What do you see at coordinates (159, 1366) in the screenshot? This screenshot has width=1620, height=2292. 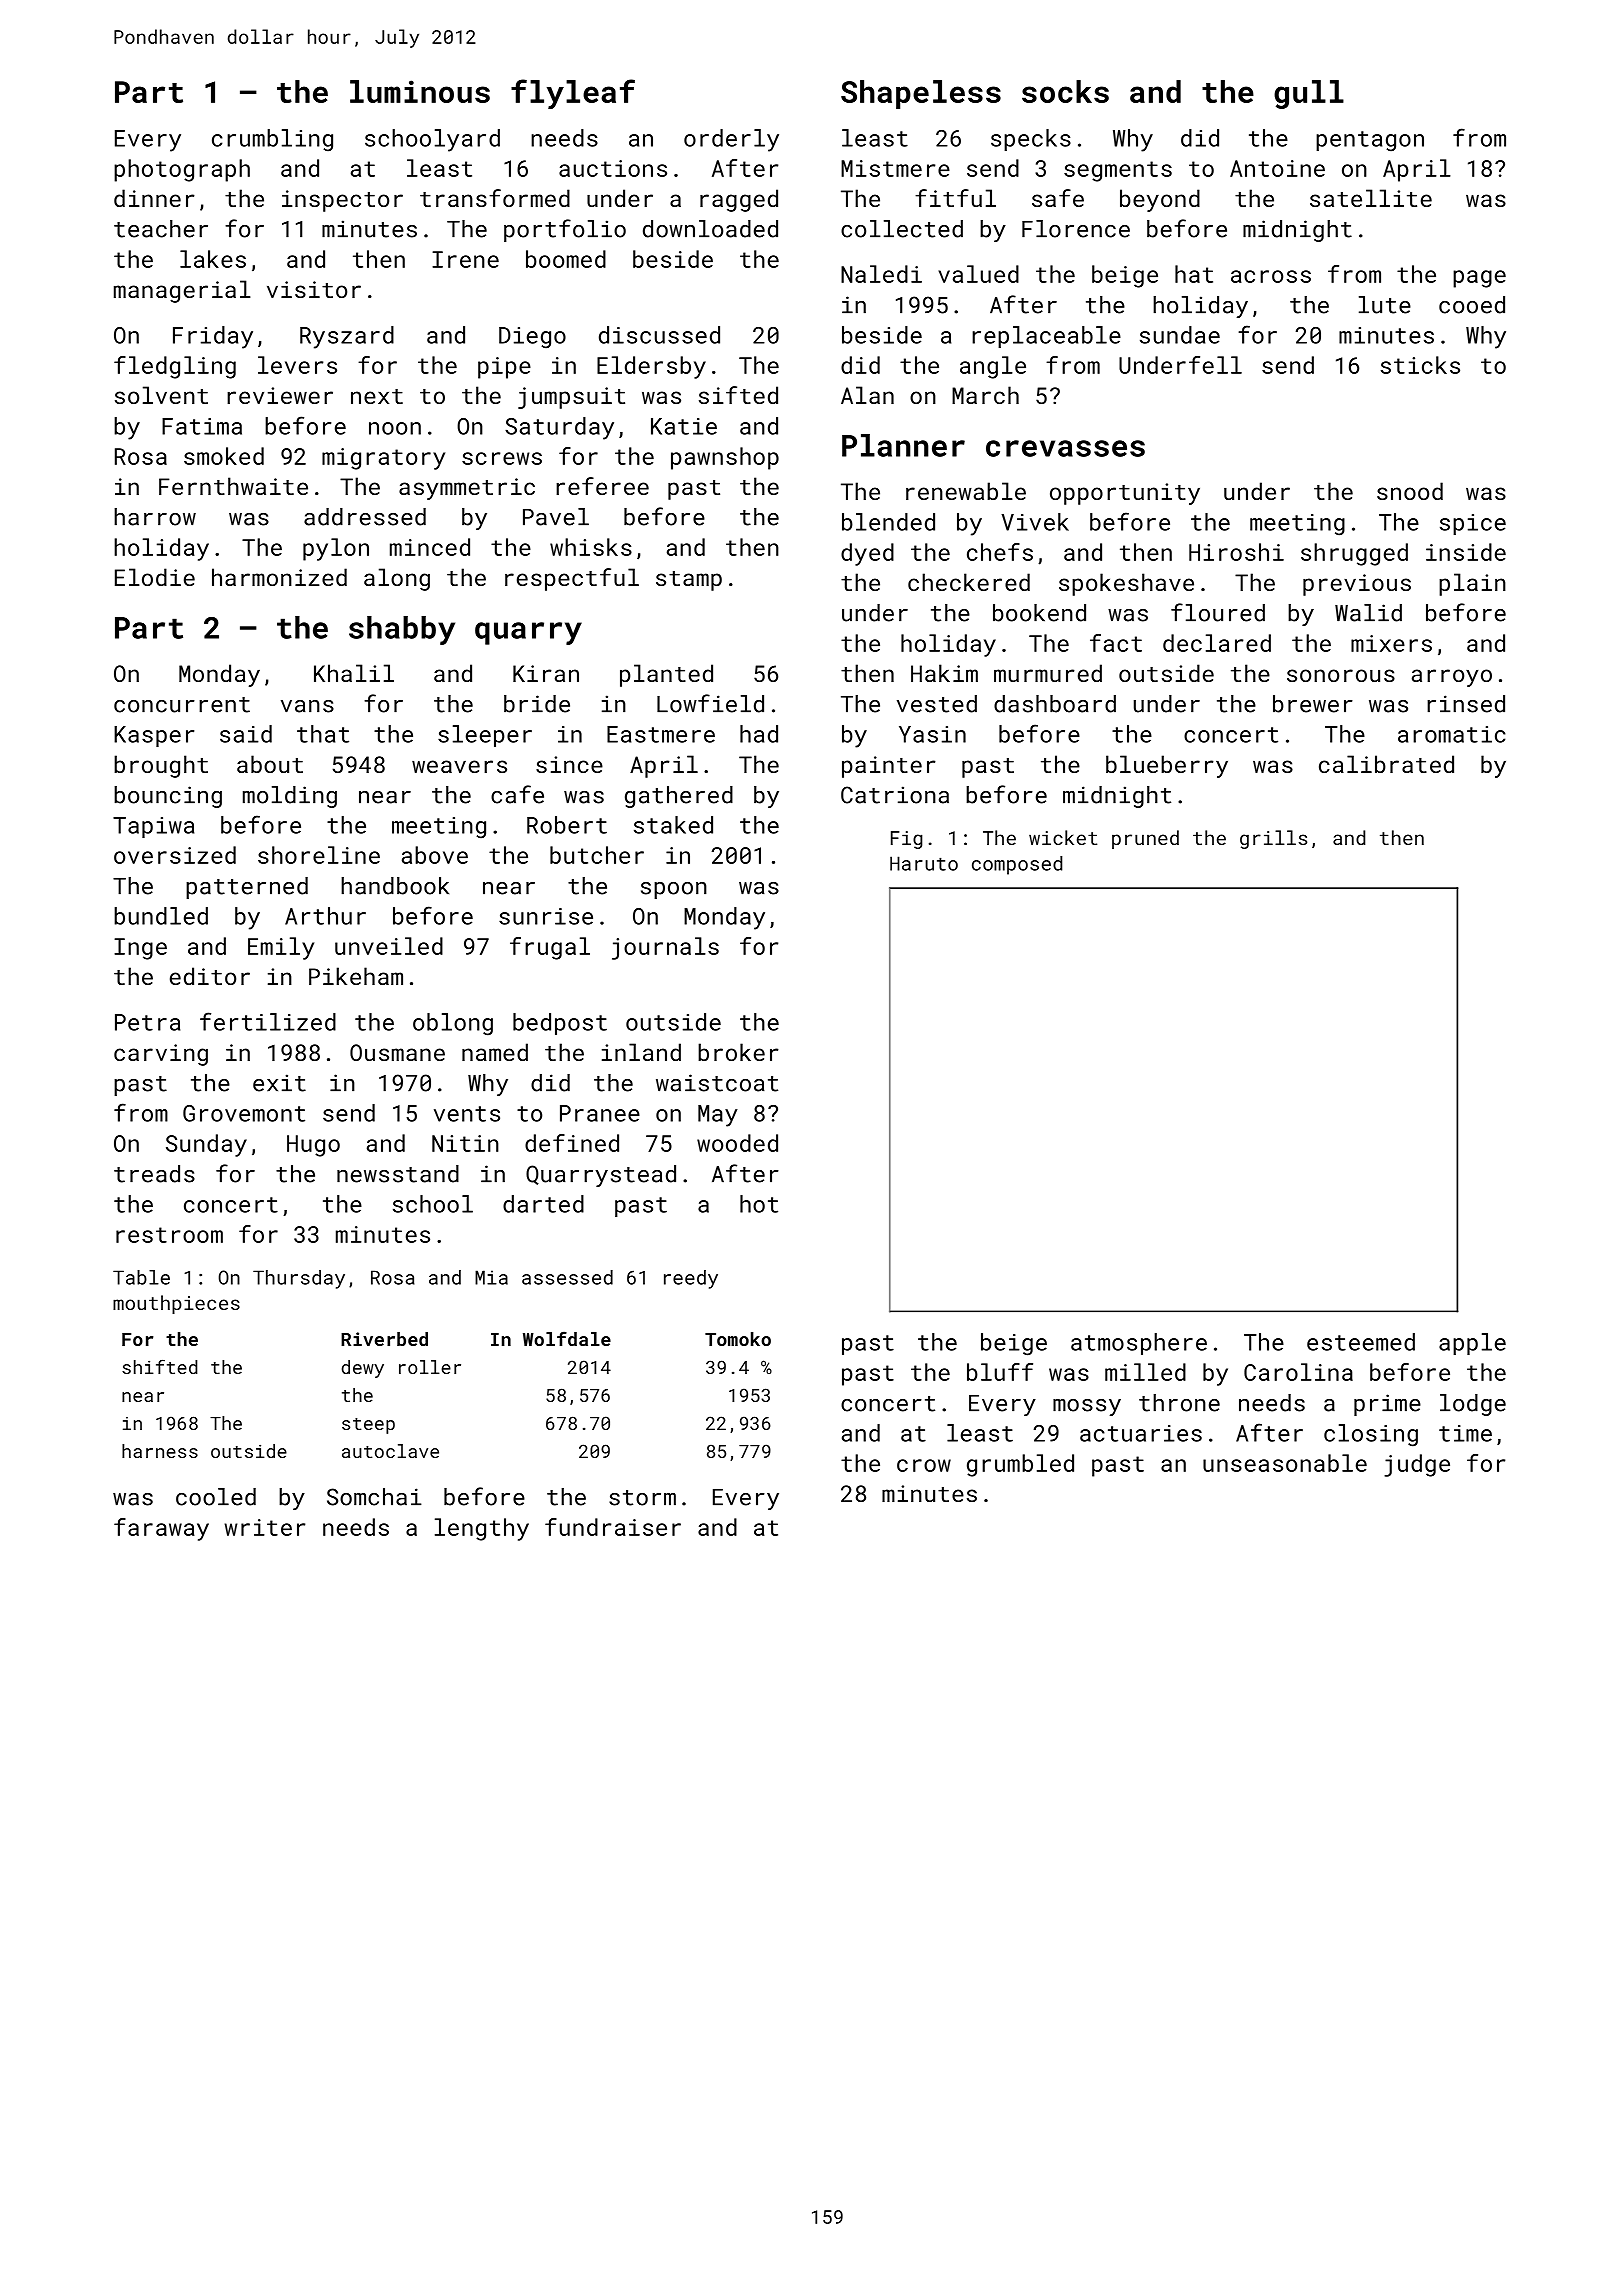 I see `shifted` at bounding box center [159, 1366].
